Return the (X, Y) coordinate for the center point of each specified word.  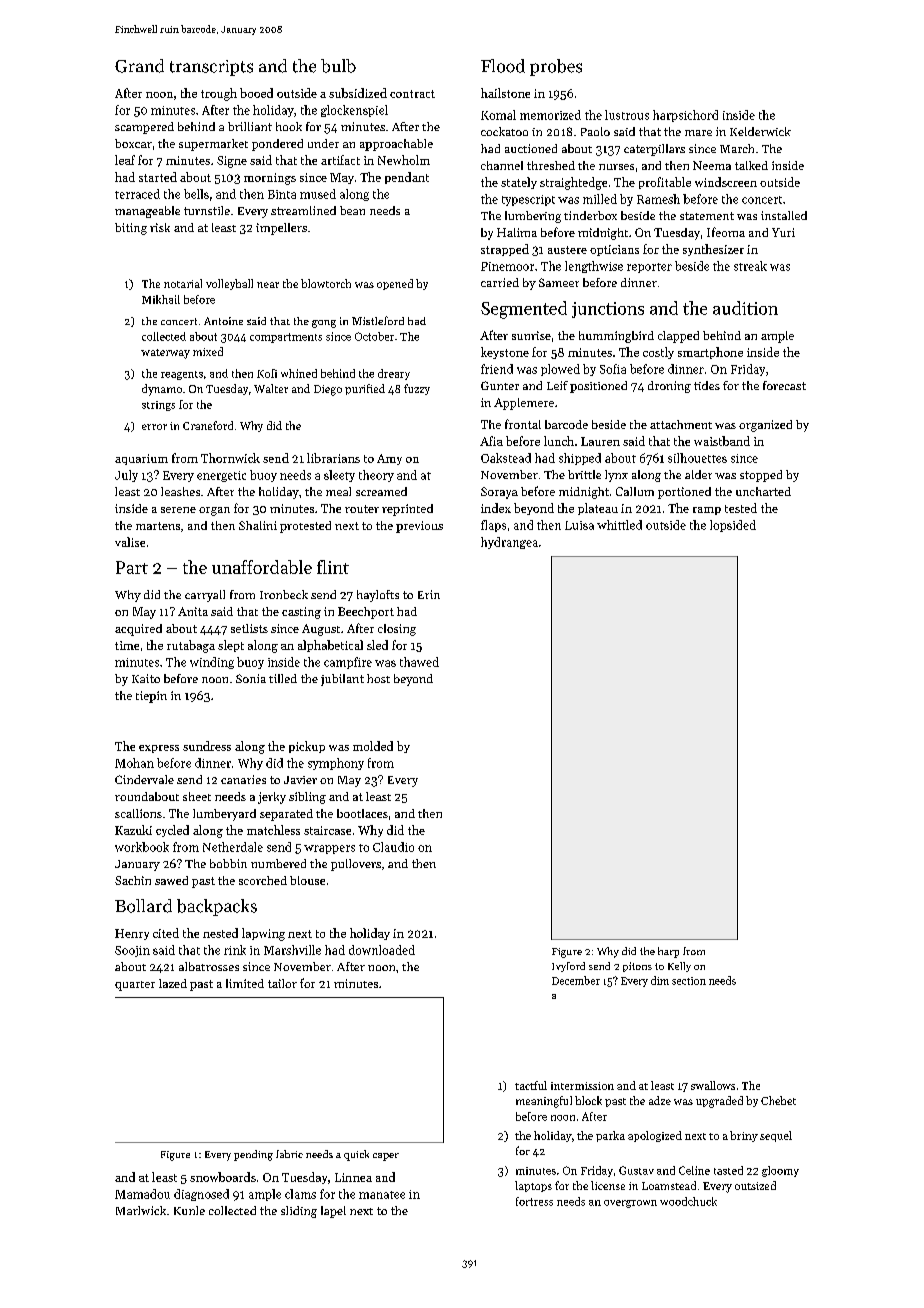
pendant (407, 178)
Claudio (393, 847)
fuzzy (417, 389)
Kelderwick (760, 131)
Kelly (679, 967)
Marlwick (141, 1210)
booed (256, 93)
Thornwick (230, 458)
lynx (616, 476)
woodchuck (688, 1201)
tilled (283, 678)
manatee (382, 1195)
